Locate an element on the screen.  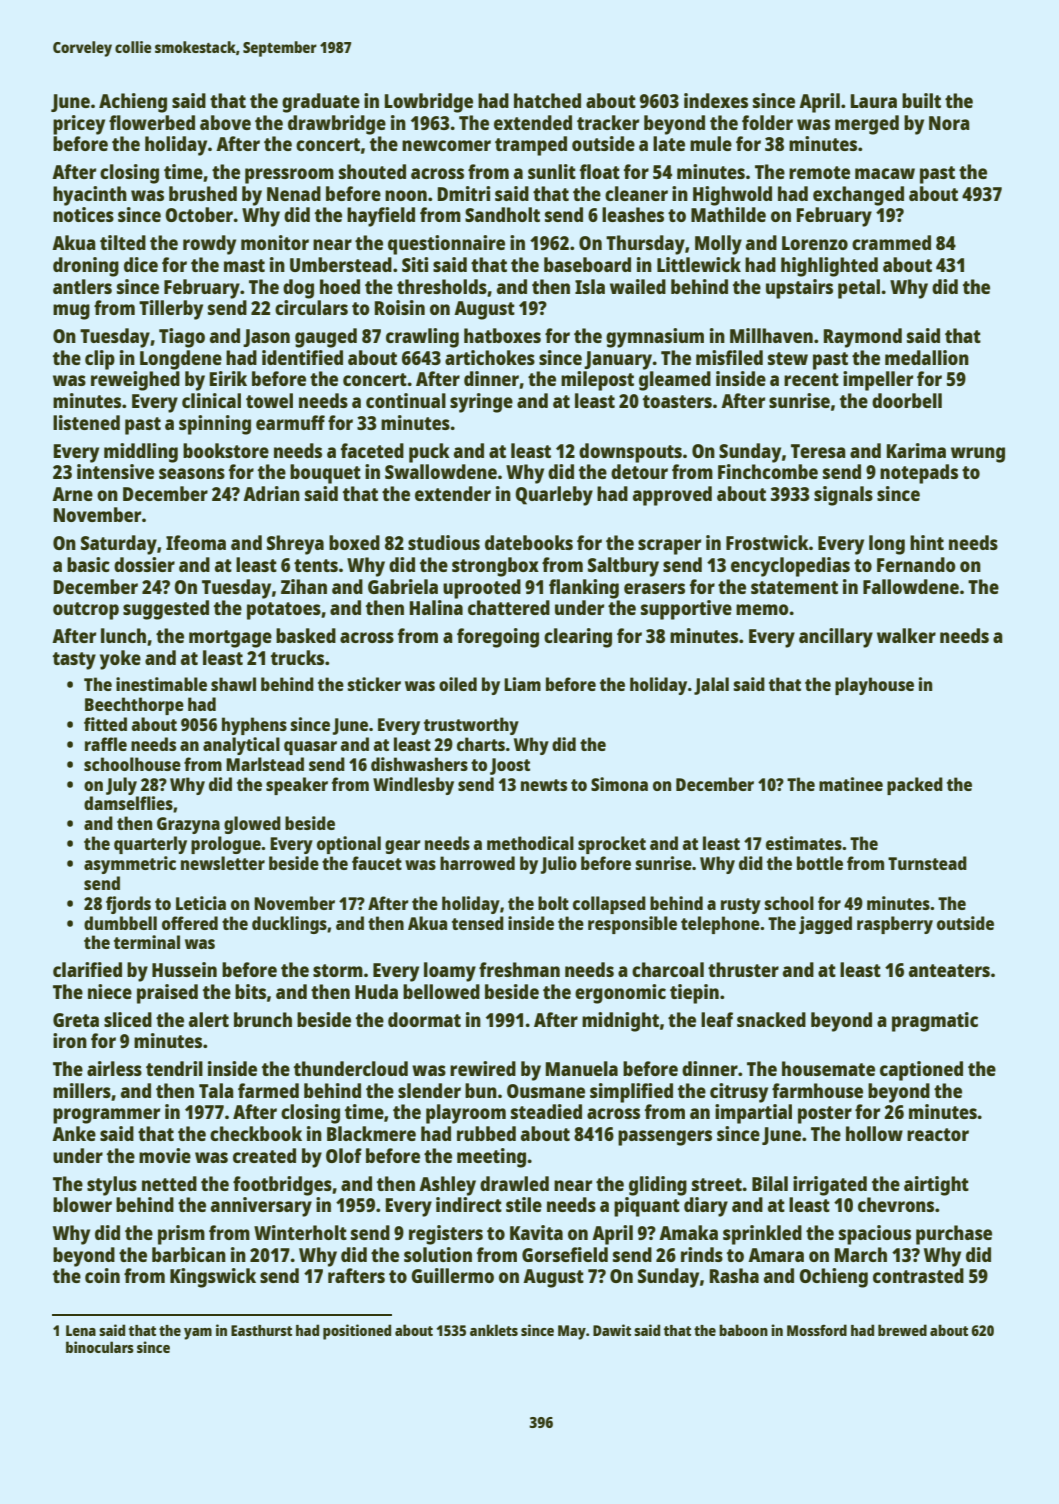
petal is located at coordinates (859, 289).
